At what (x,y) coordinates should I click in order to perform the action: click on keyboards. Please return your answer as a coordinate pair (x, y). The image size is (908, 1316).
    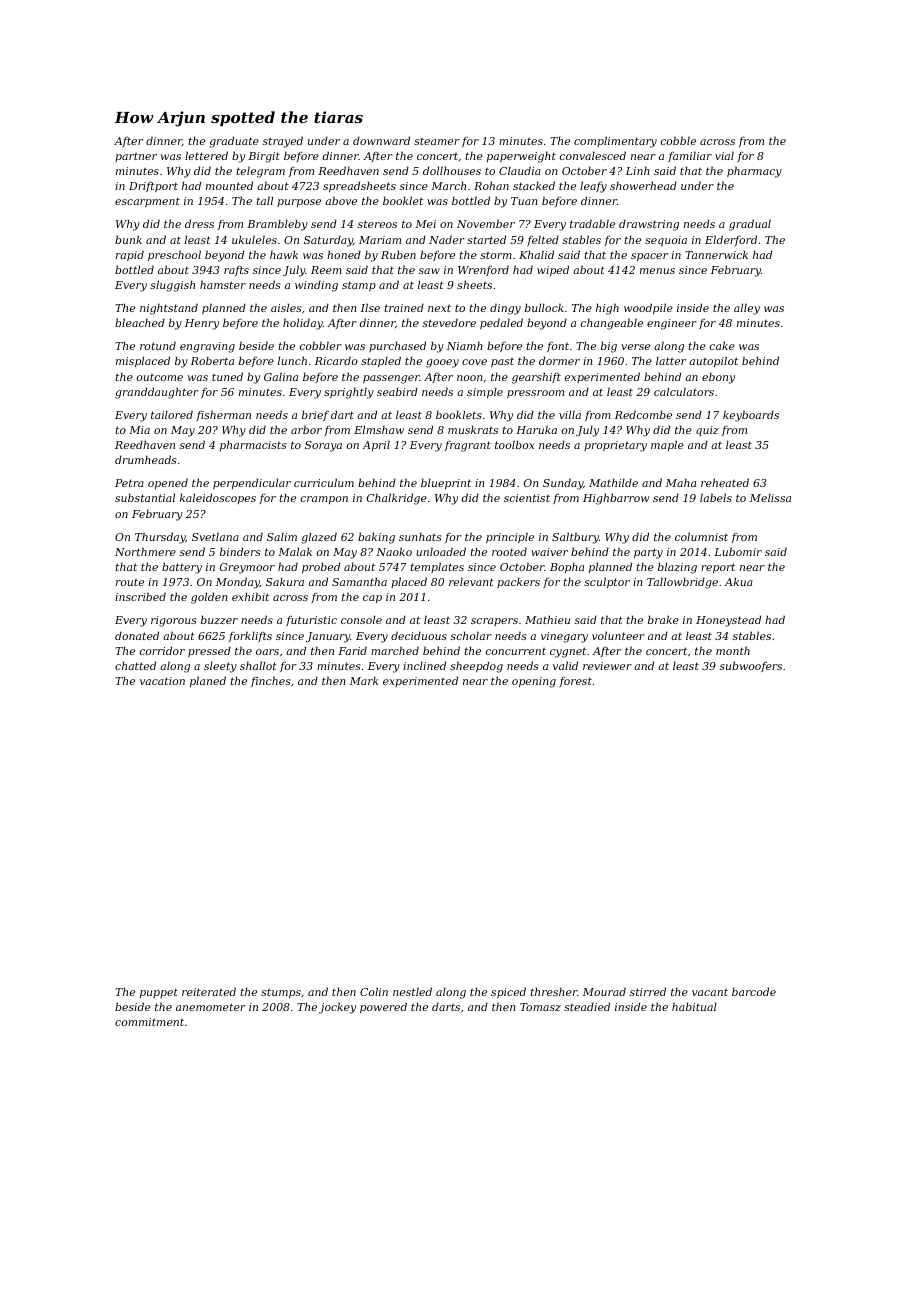
    Looking at the image, I should click on (751, 416).
